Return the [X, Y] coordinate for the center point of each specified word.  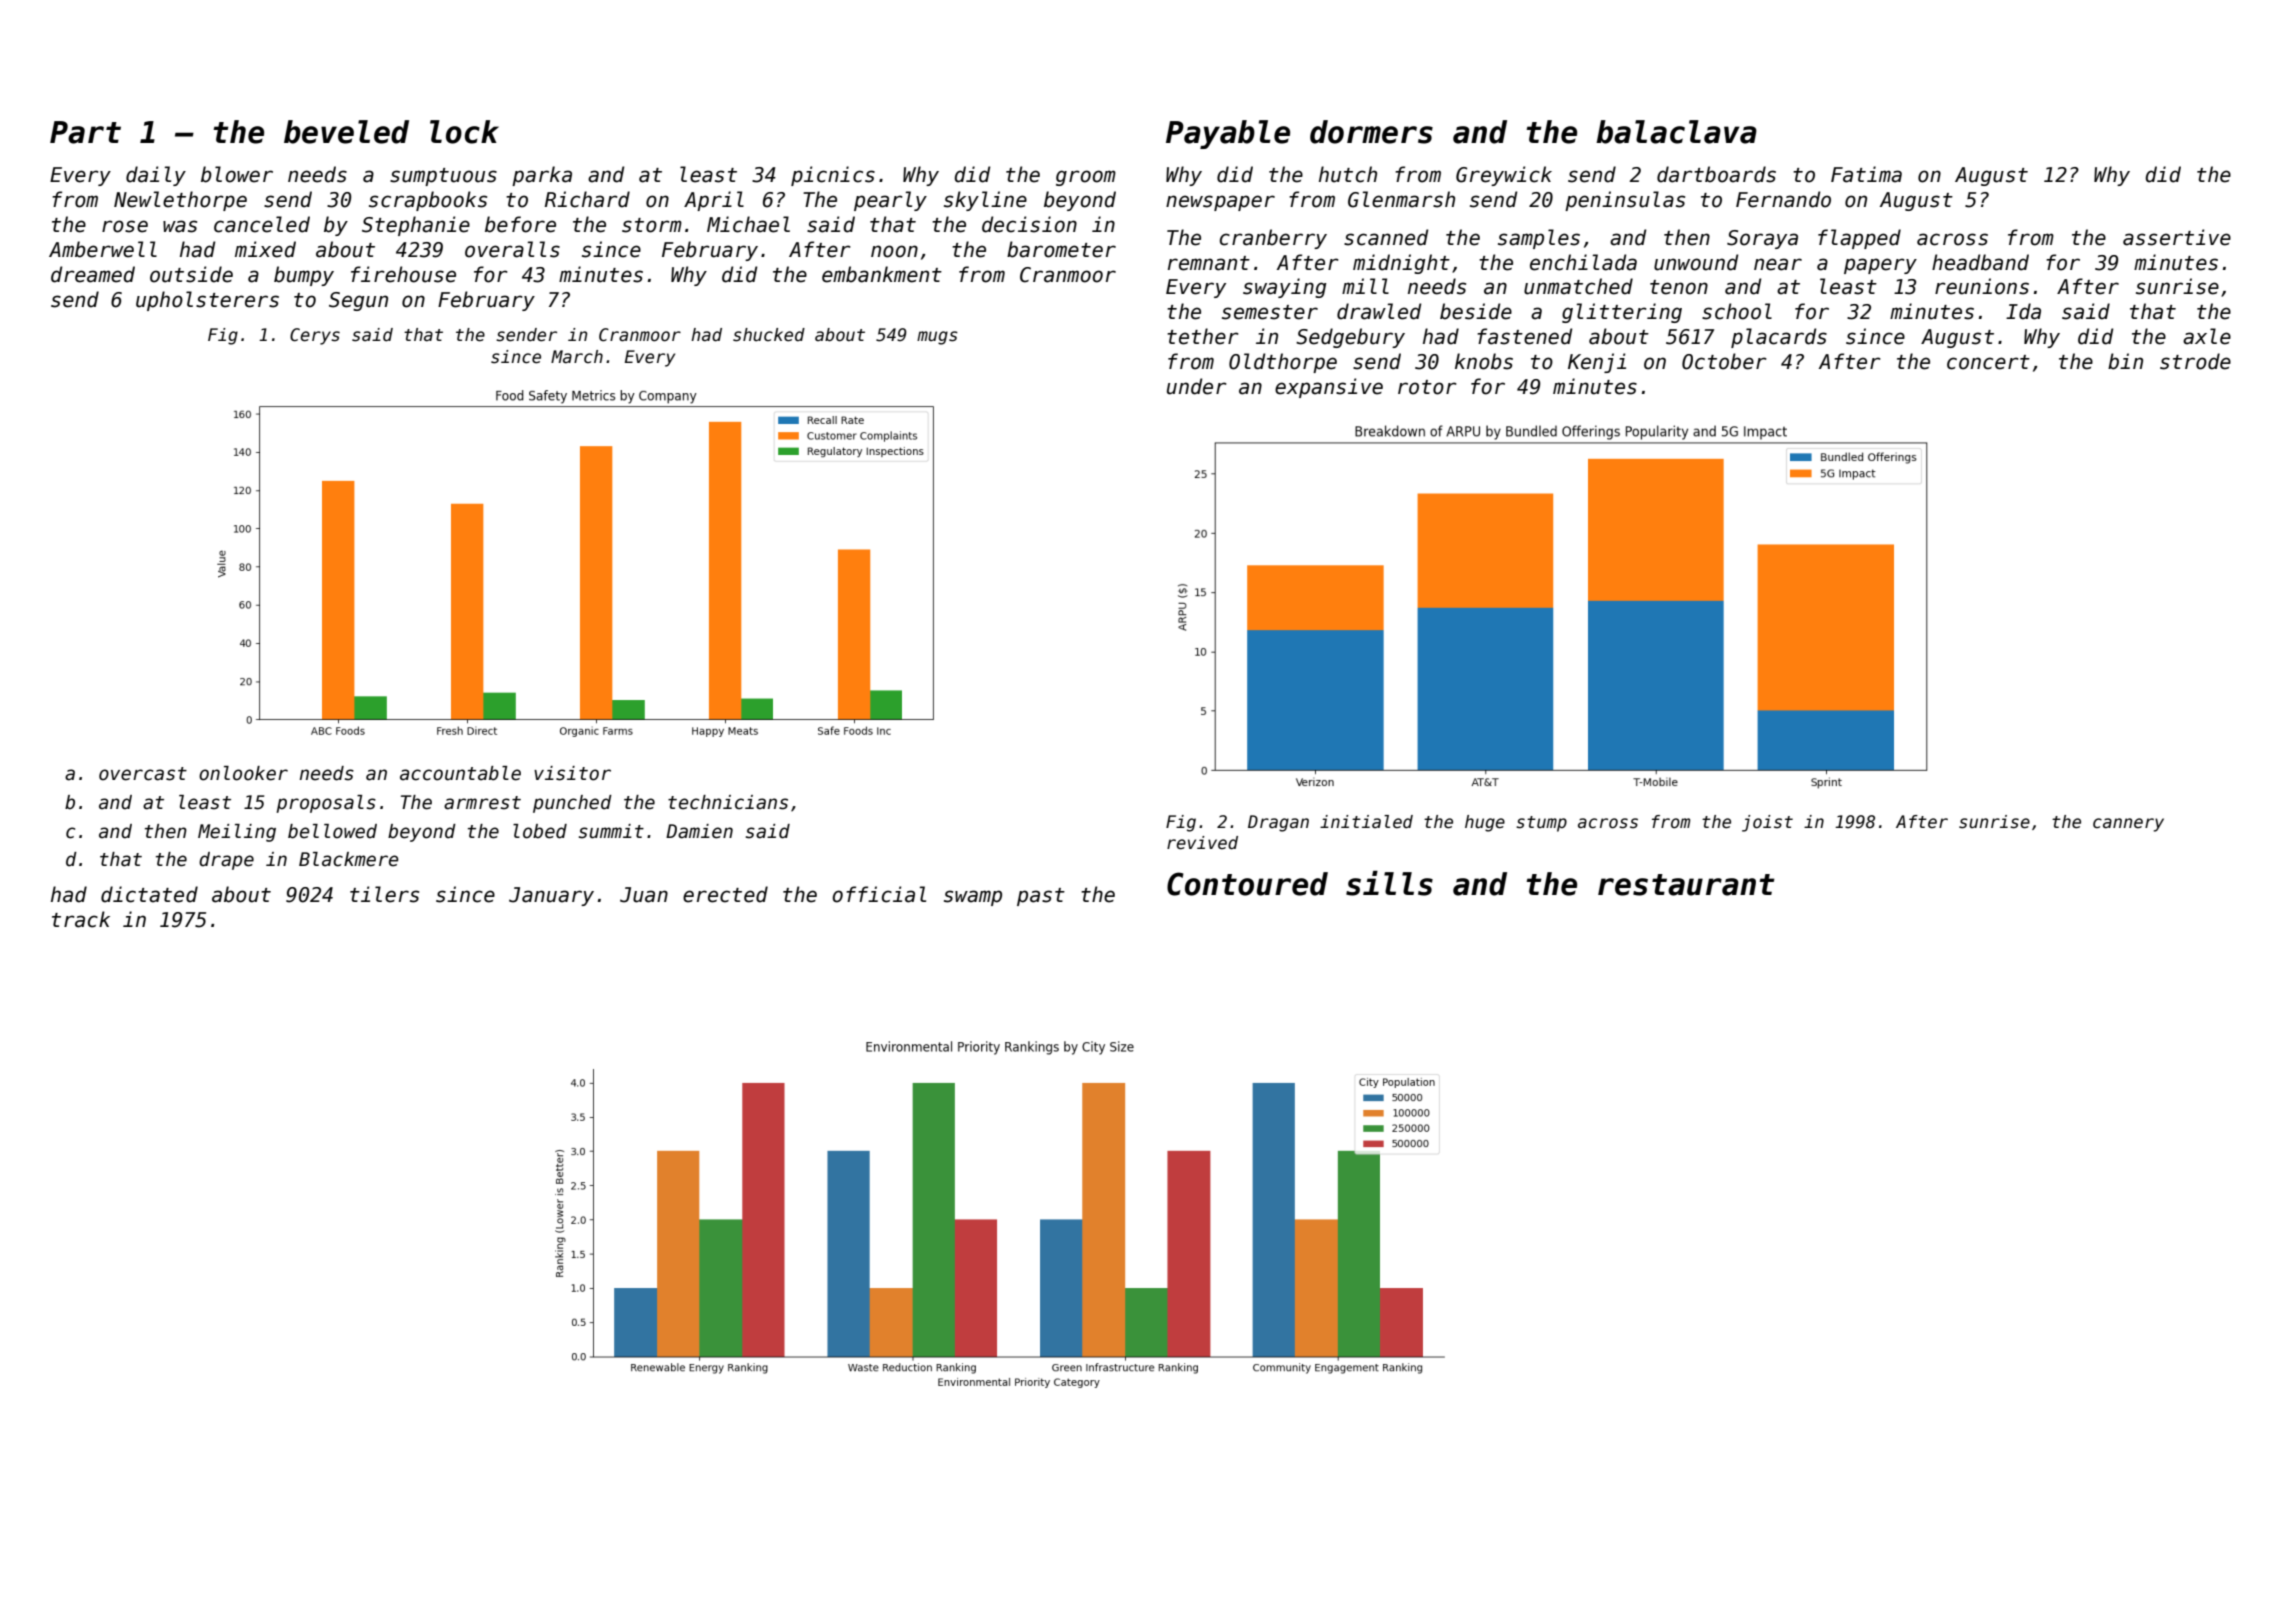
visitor [572, 773]
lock [464, 132]
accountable [460, 773]
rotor [1427, 387]
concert [1988, 362]
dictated [149, 894]
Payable [1228, 134]
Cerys [315, 336]
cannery [2128, 825]
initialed [1366, 822]
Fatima [1866, 174]
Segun [358, 301]
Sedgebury [1350, 338]
